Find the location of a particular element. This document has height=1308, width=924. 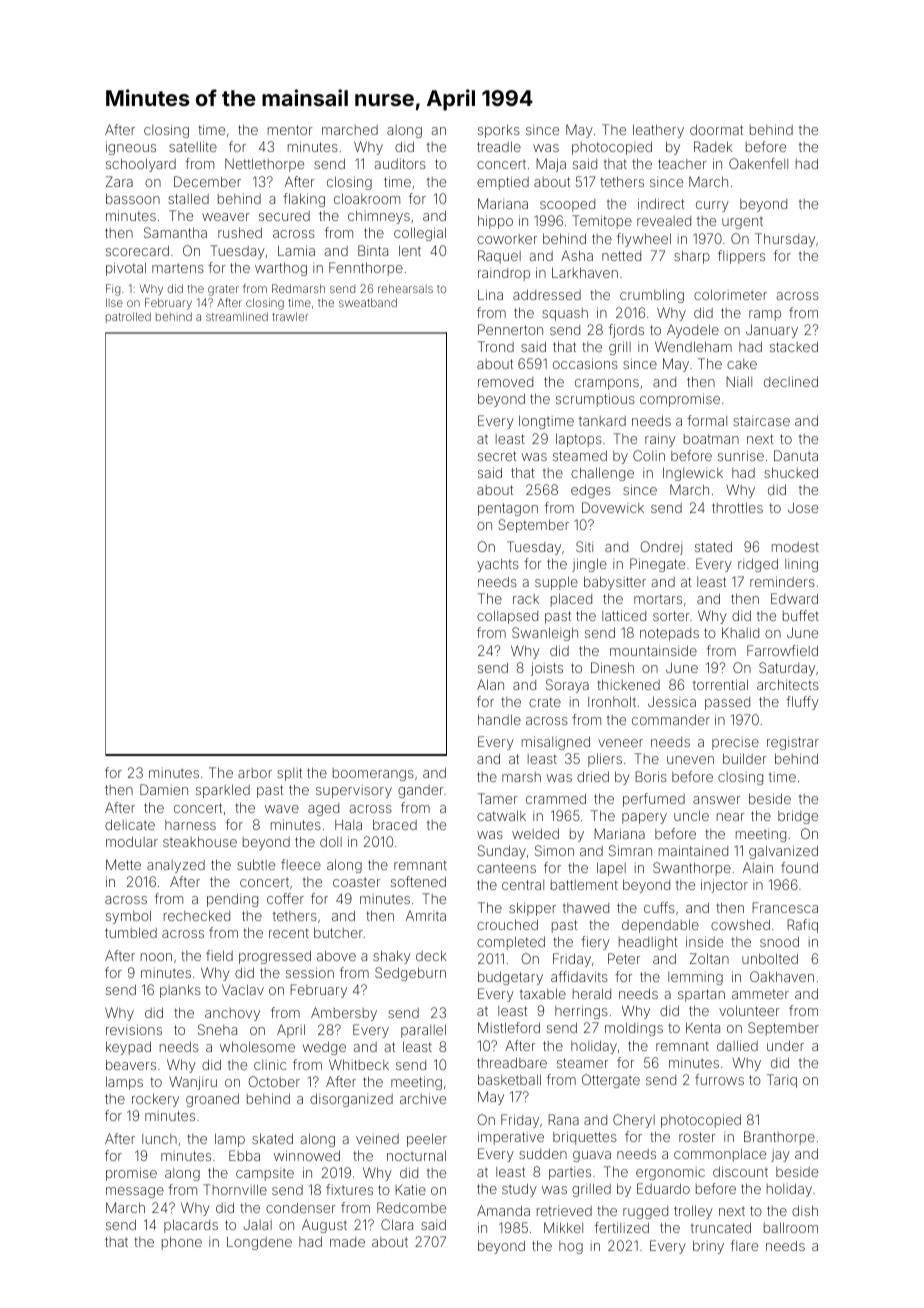

cloakroom is located at coordinates (367, 198).
